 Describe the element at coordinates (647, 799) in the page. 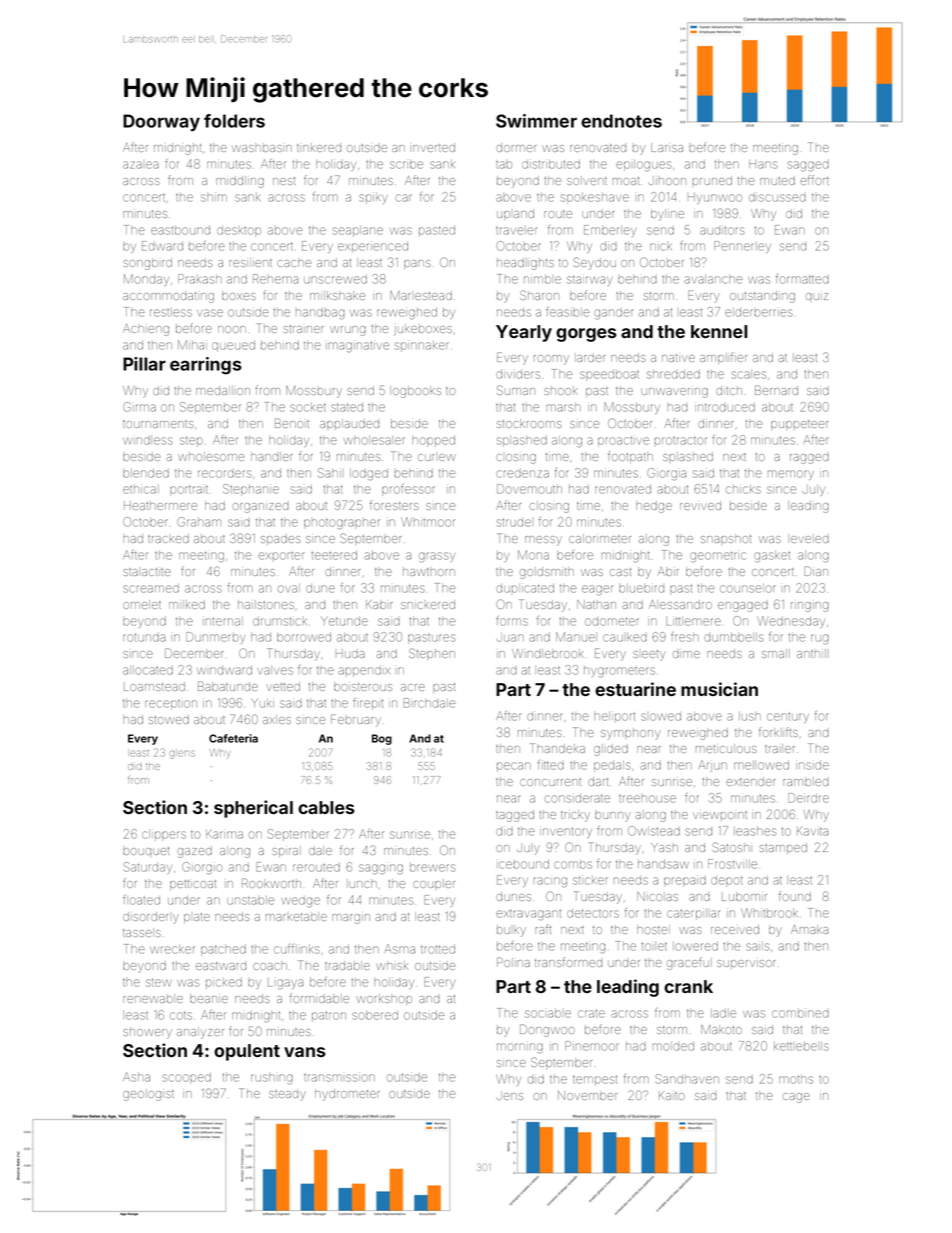

I see `treehouse` at that location.
